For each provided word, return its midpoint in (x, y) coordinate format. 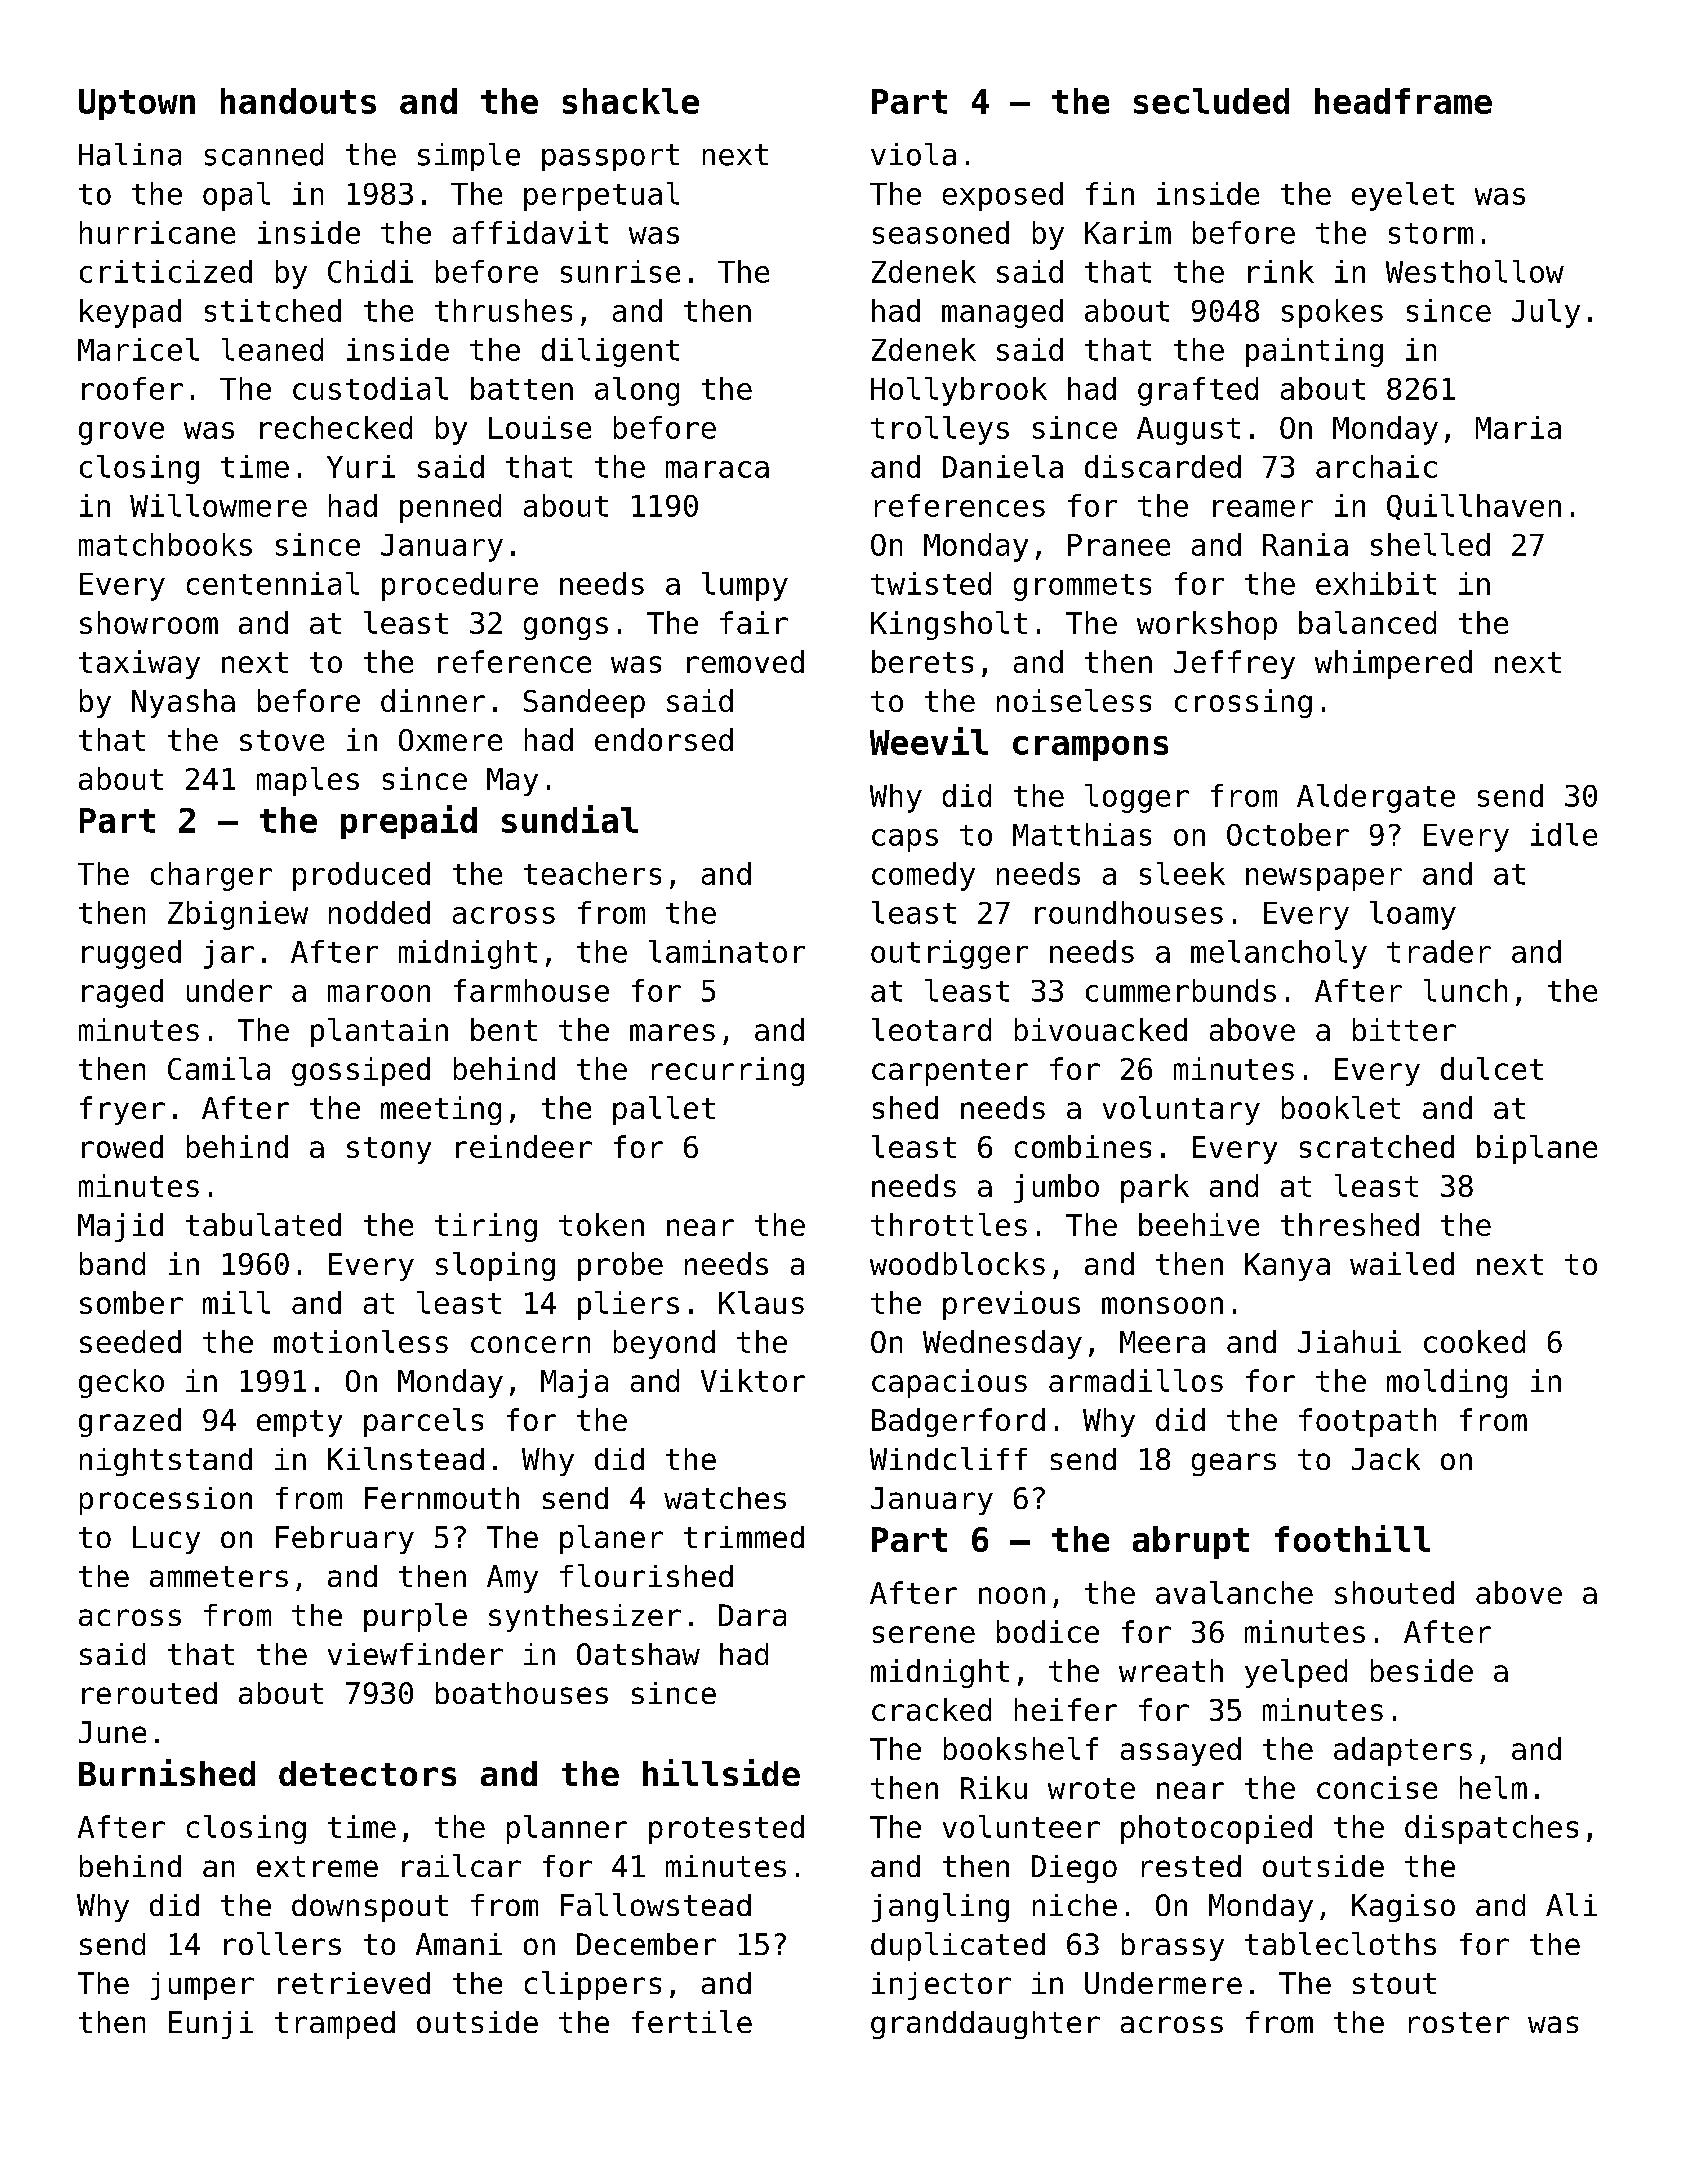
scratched (1377, 1146)
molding (1447, 1383)
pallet (664, 1110)
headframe (1403, 101)
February (345, 1540)
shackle (631, 101)
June (112, 1732)
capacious (949, 1383)
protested (726, 1829)
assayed (1181, 1751)
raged (122, 993)
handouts (298, 101)
